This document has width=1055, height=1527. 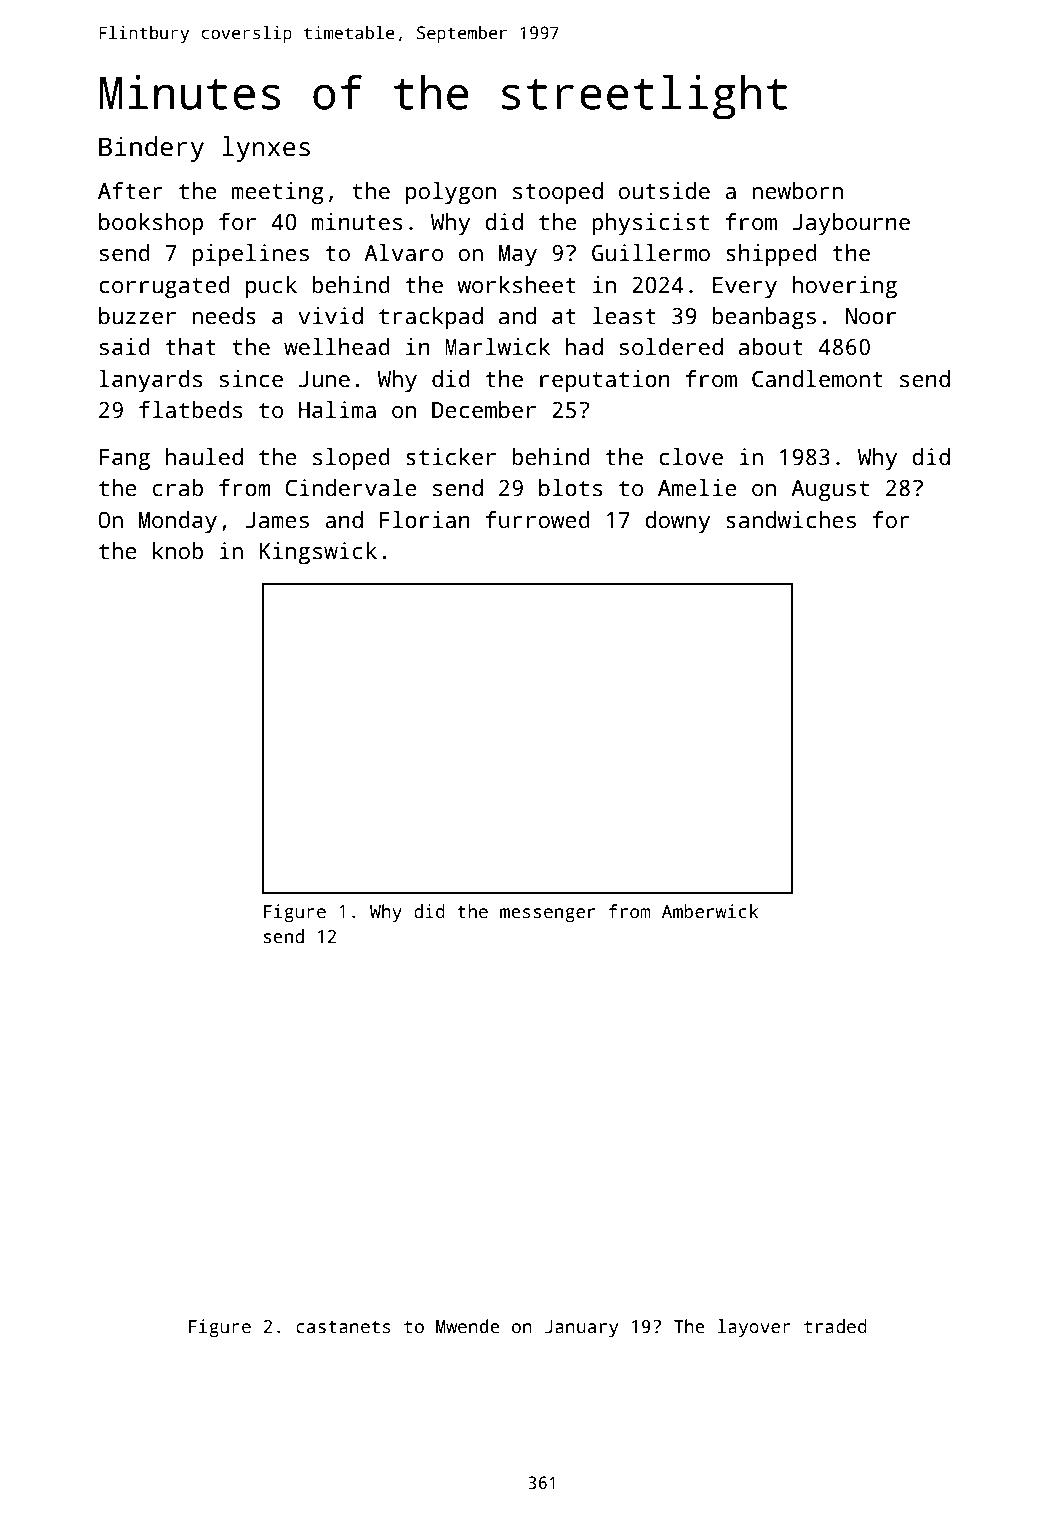 What do you see at coordinates (277, 193) in the document?
I see `meeting` at bounding box center [277, 193].
